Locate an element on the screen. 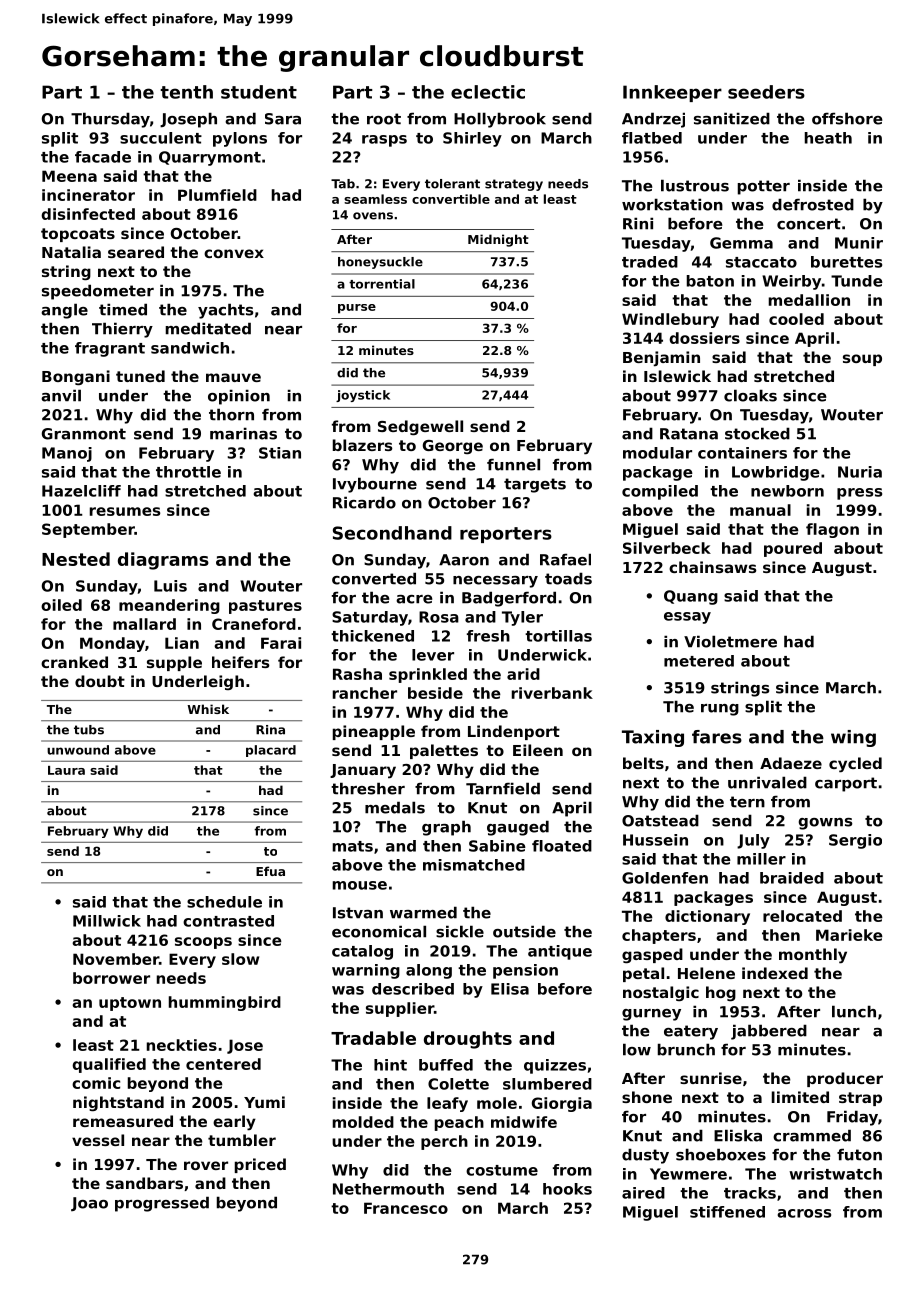 The width and height of the screenshot is (924, 1308). disinfected is located at coordinates (88, 214).
